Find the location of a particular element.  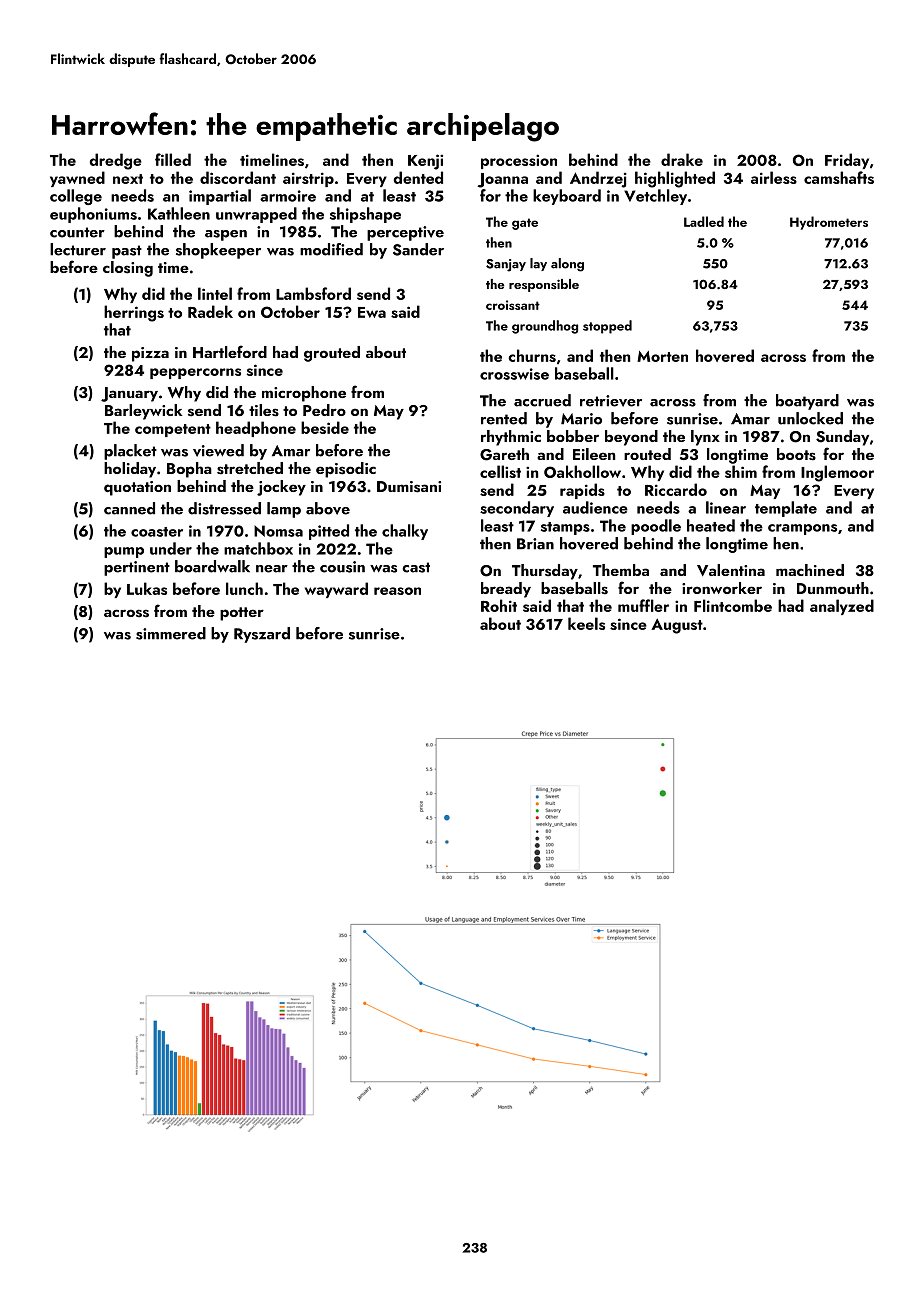

boots is located at coordinates (796, 454).
